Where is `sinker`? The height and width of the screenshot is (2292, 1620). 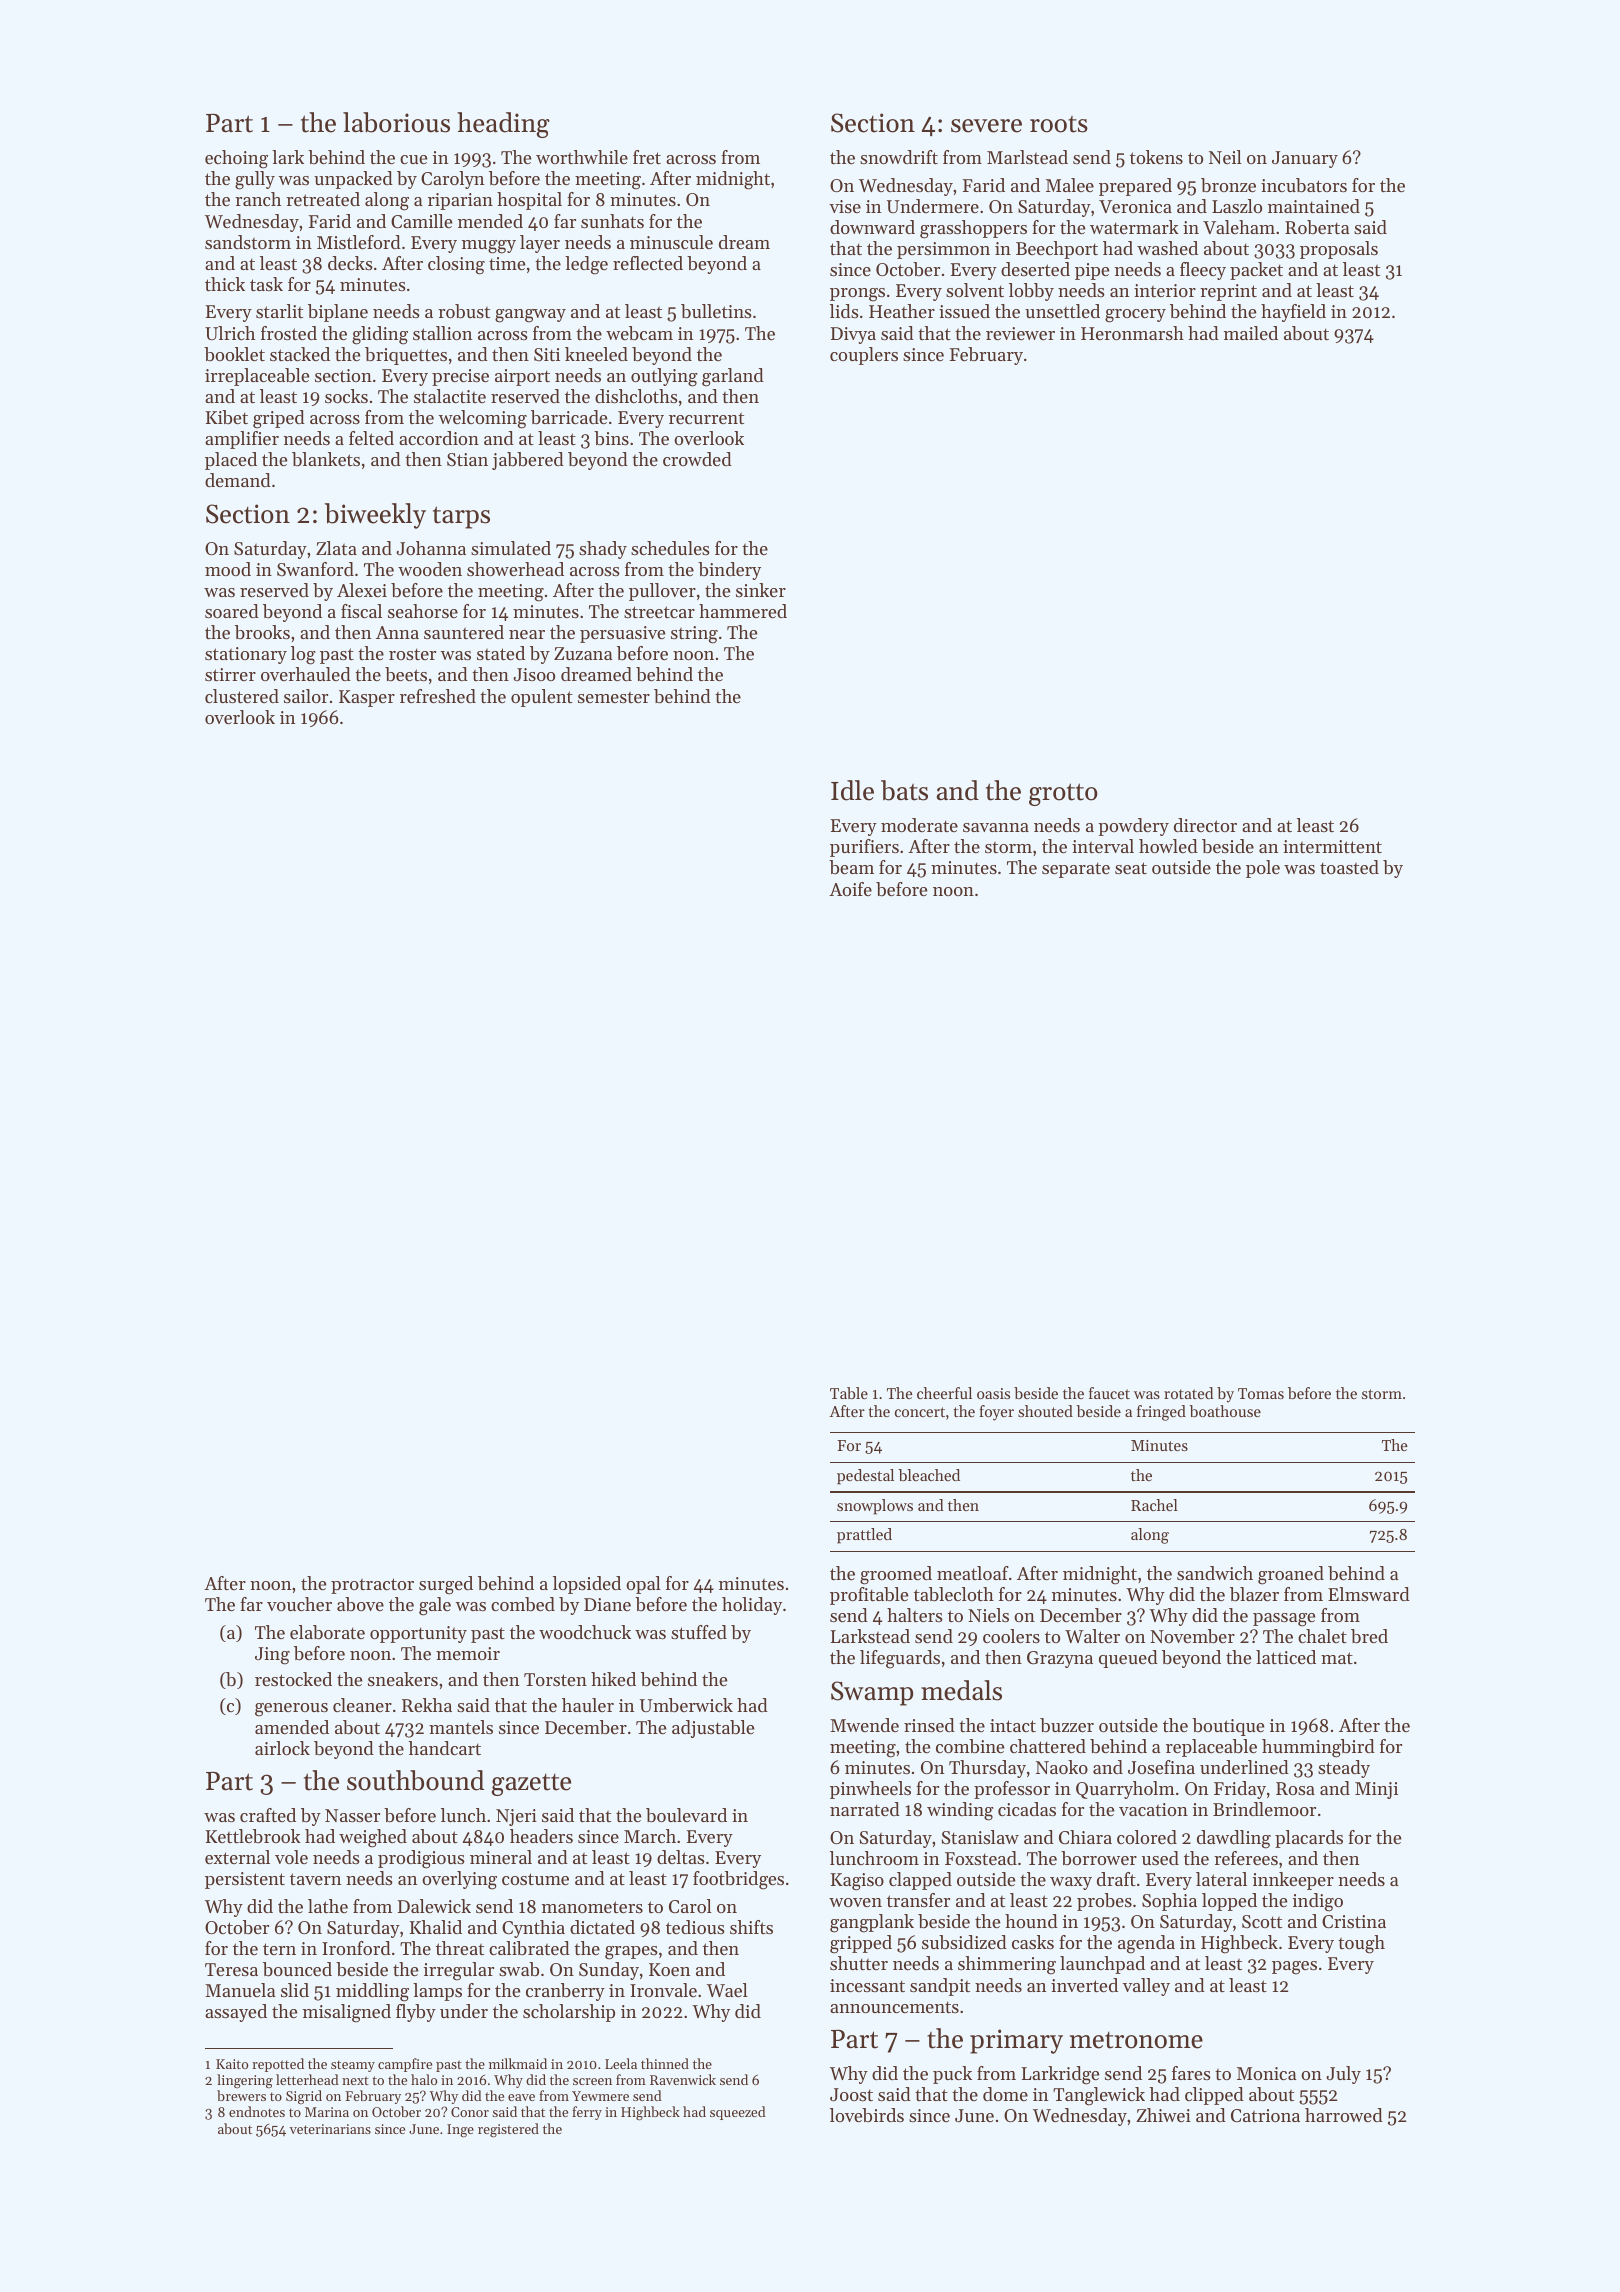 sinker is located at coordinates (761, 590).
